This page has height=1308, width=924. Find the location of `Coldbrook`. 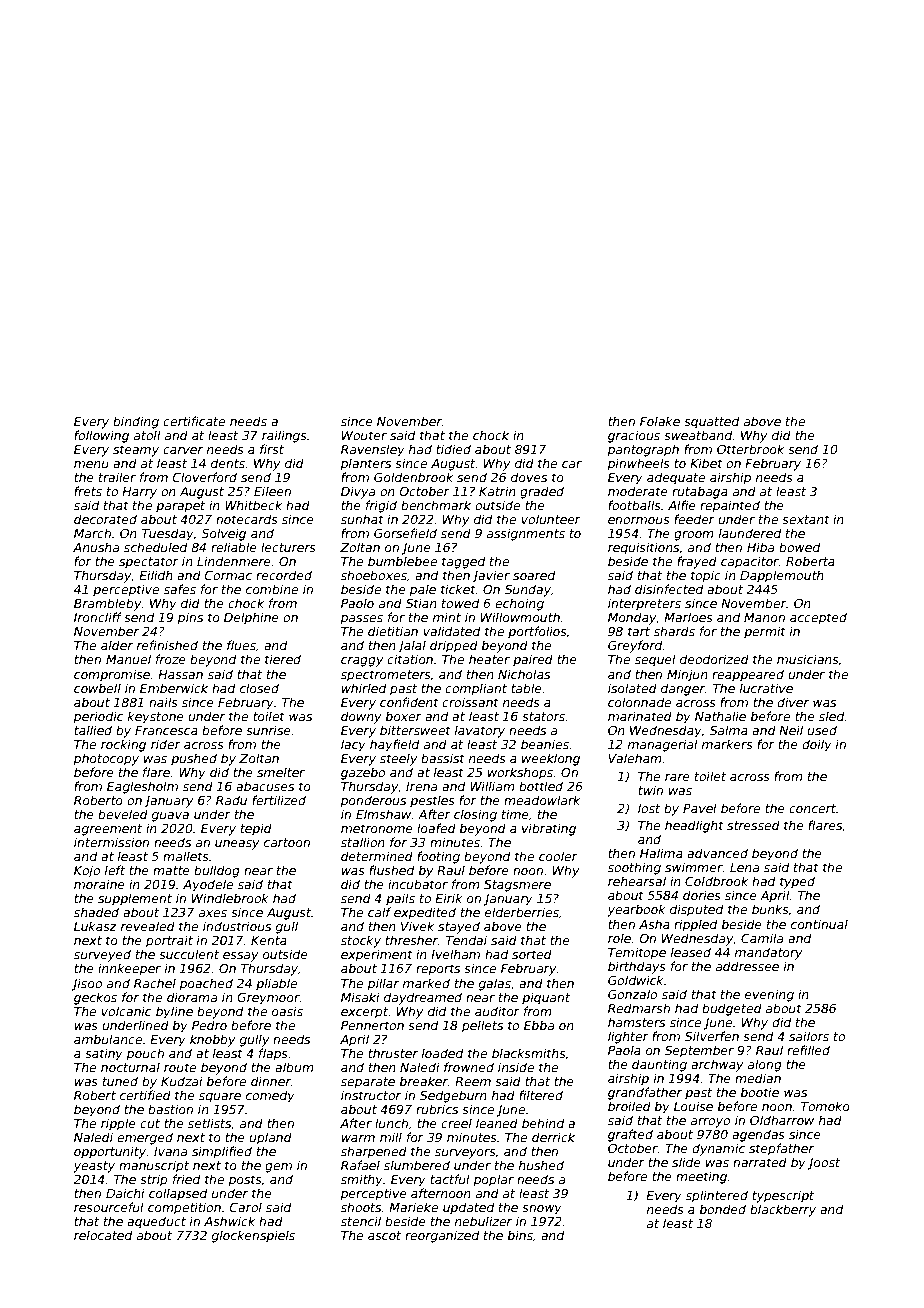

Coldbrook is located at coordinates (716, 881).
